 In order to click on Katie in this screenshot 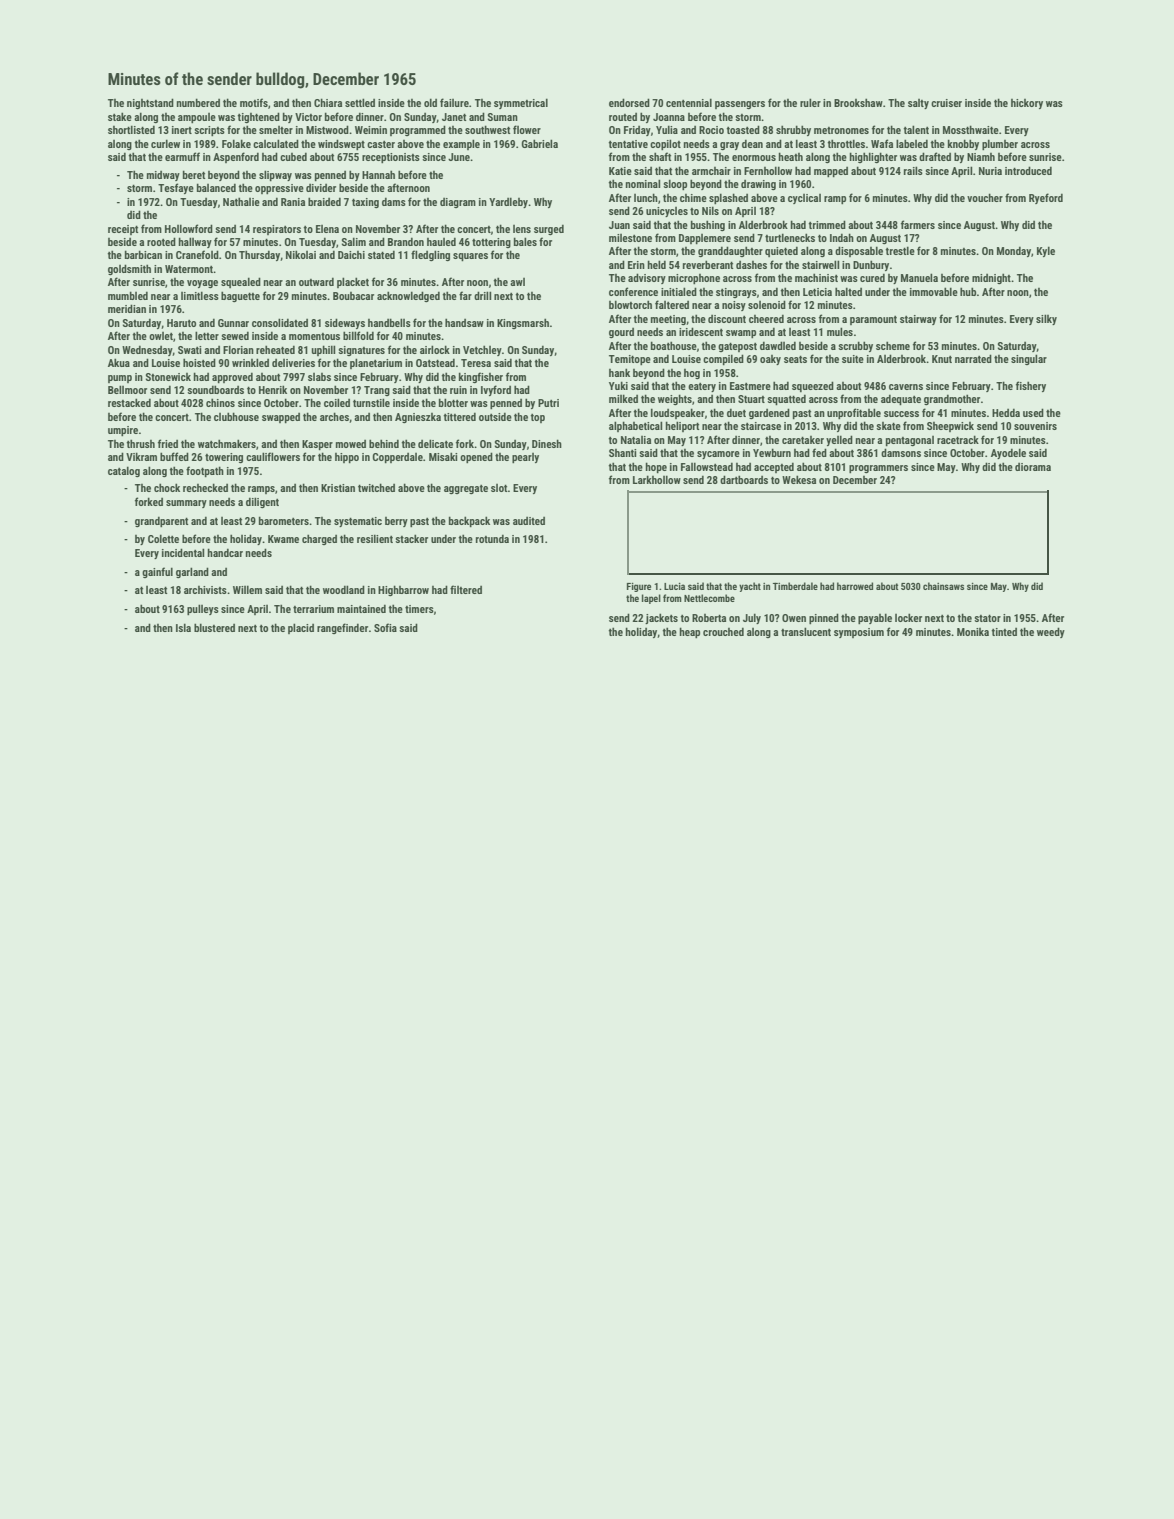, I will do `click(620, 171)`.
